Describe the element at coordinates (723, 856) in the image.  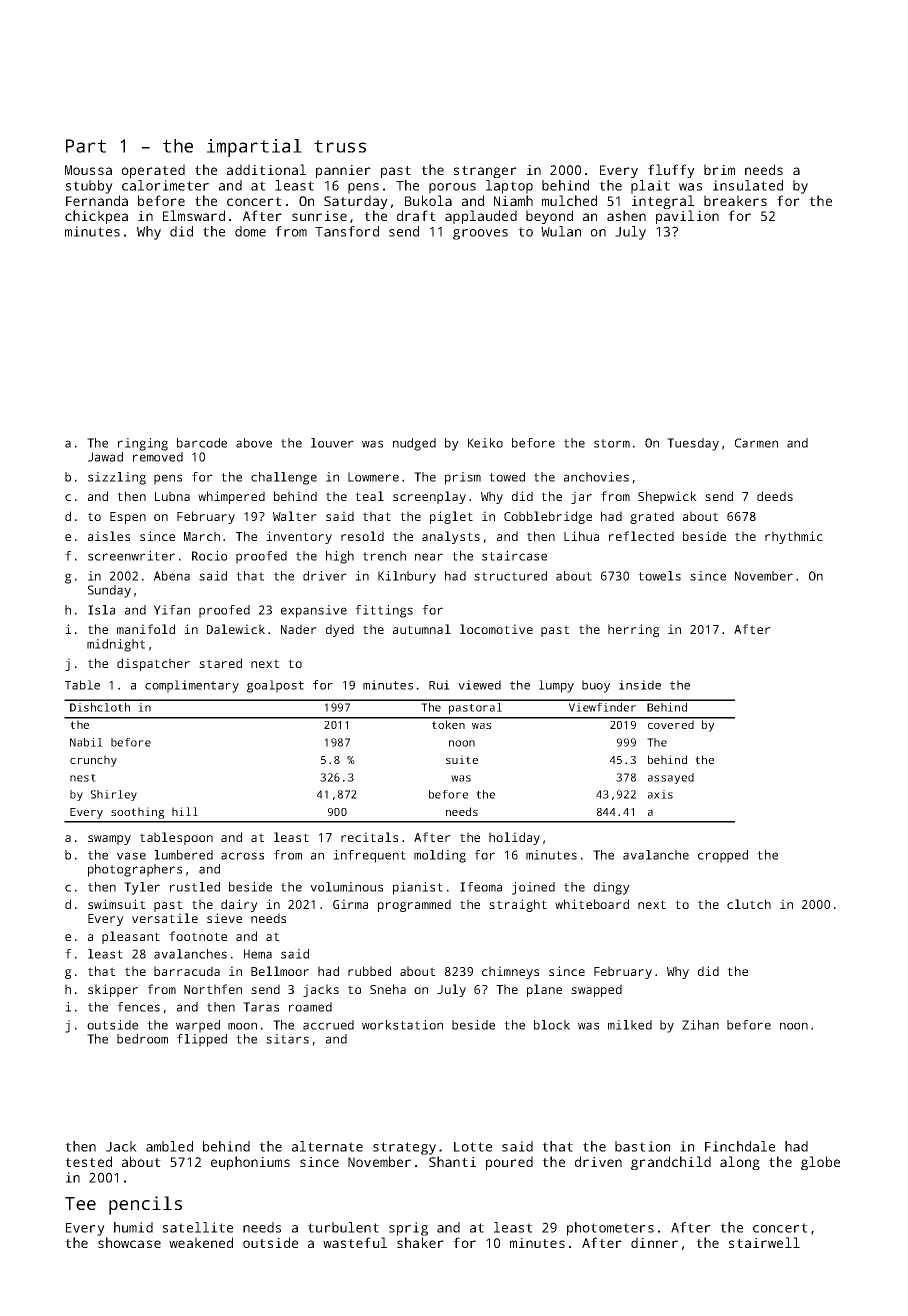
I see `cropped` at that location.
